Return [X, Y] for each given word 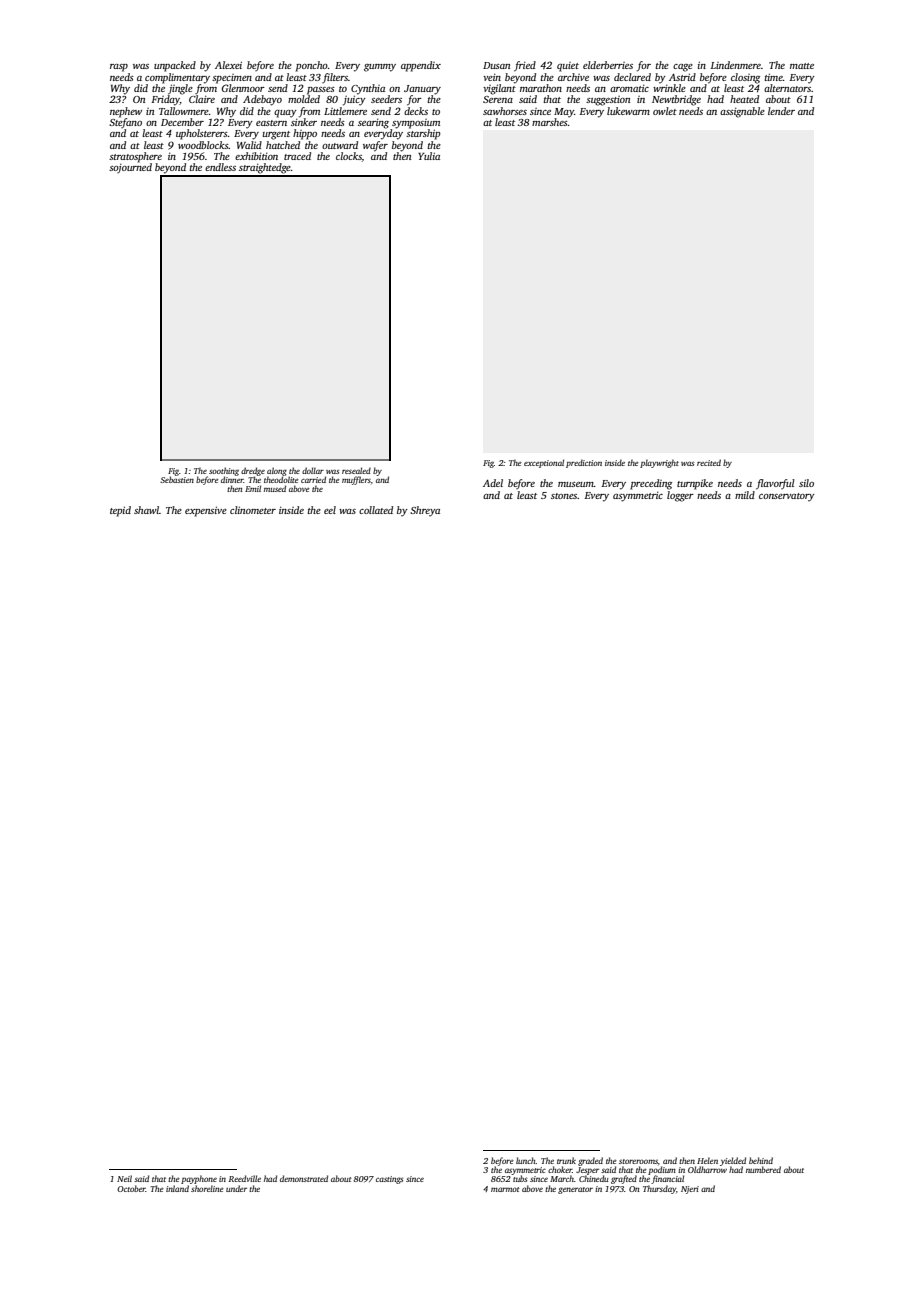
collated [376, 510]
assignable [742, 112]
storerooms [638, 1161]
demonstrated [304, 1178]
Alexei [228, 65]
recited [709, 462]
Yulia [429, 156]
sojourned [130, 168]
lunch [526, 1160]
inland [177, 1188]
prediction [584, 463]
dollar [313, 470]
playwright [659, 463]
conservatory [787, 497]
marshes [550, 122]
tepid [120, 511]
